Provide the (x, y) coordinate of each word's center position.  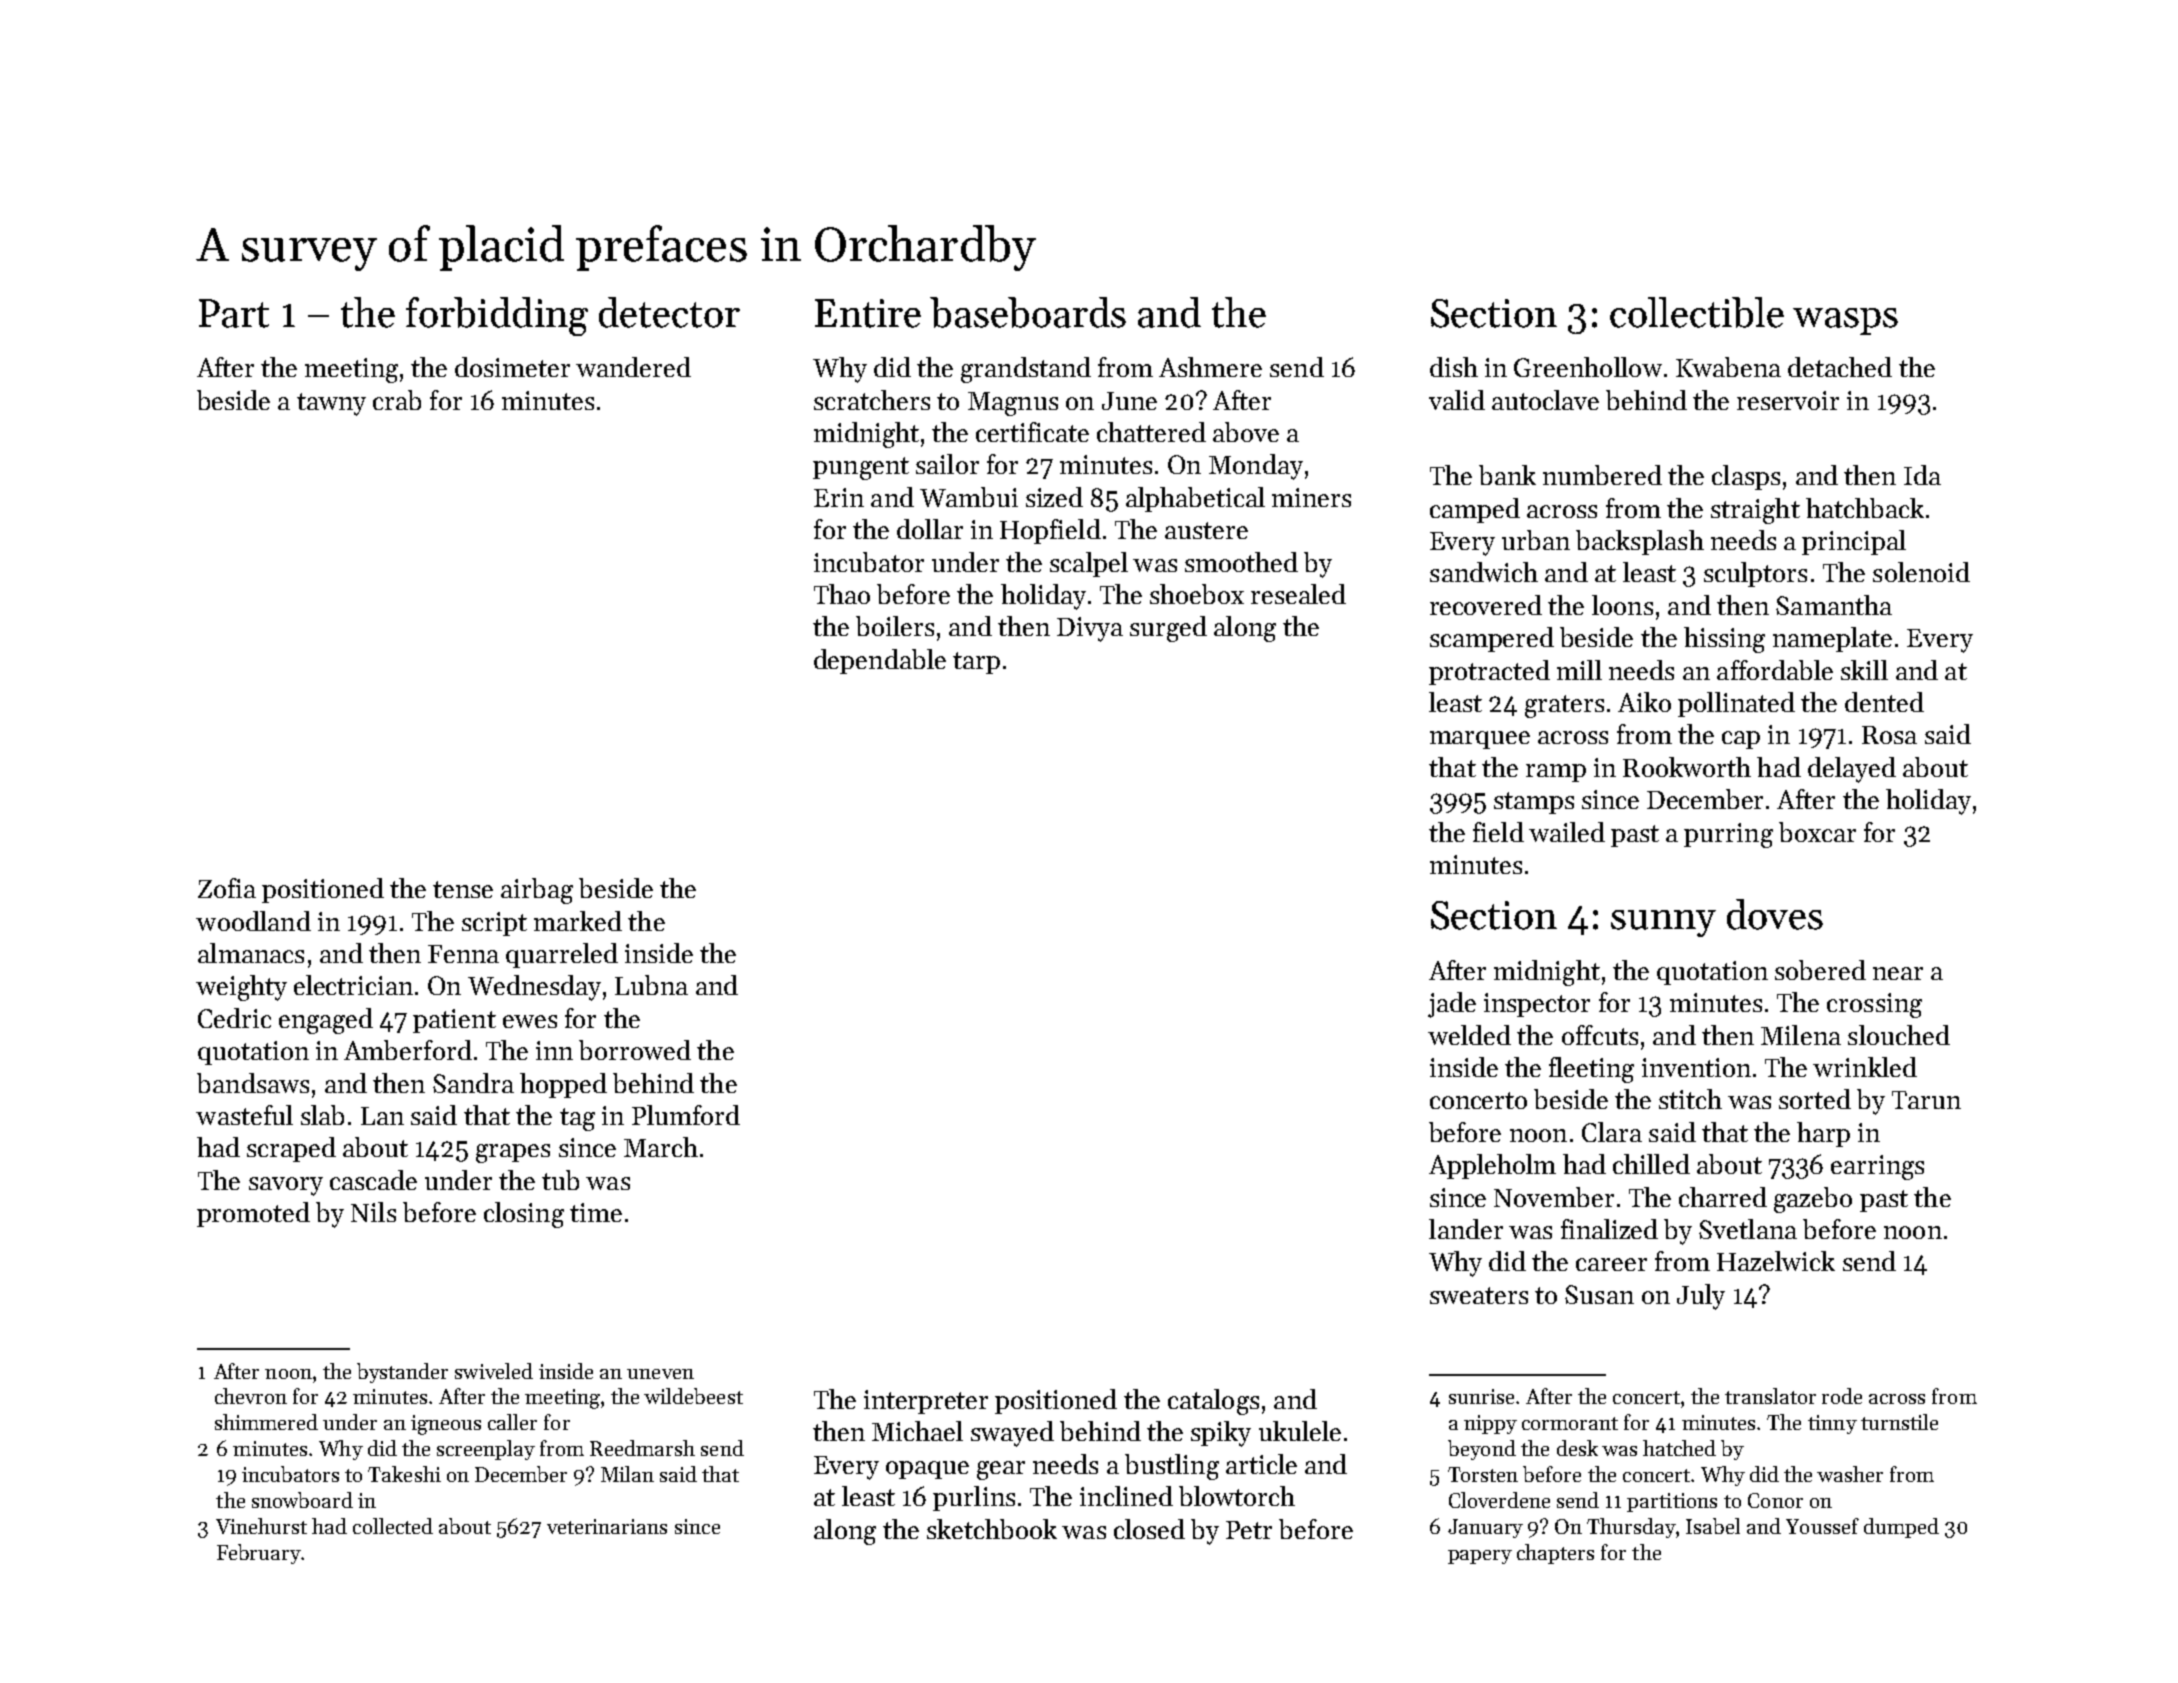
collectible (1697, 312)
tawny (331, 404)
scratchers (872, 400)
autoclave (1545, 400)
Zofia (227, 888)
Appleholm (1492, 1166)
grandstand (1026, 370)
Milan (627, 1474)
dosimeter (512, 367)
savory (286, 1186)
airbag (537, 891)
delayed (1852, 770)
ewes (530, 1021)
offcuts (1600, 1035)
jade (1452, 1005)
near (1898, 973)
